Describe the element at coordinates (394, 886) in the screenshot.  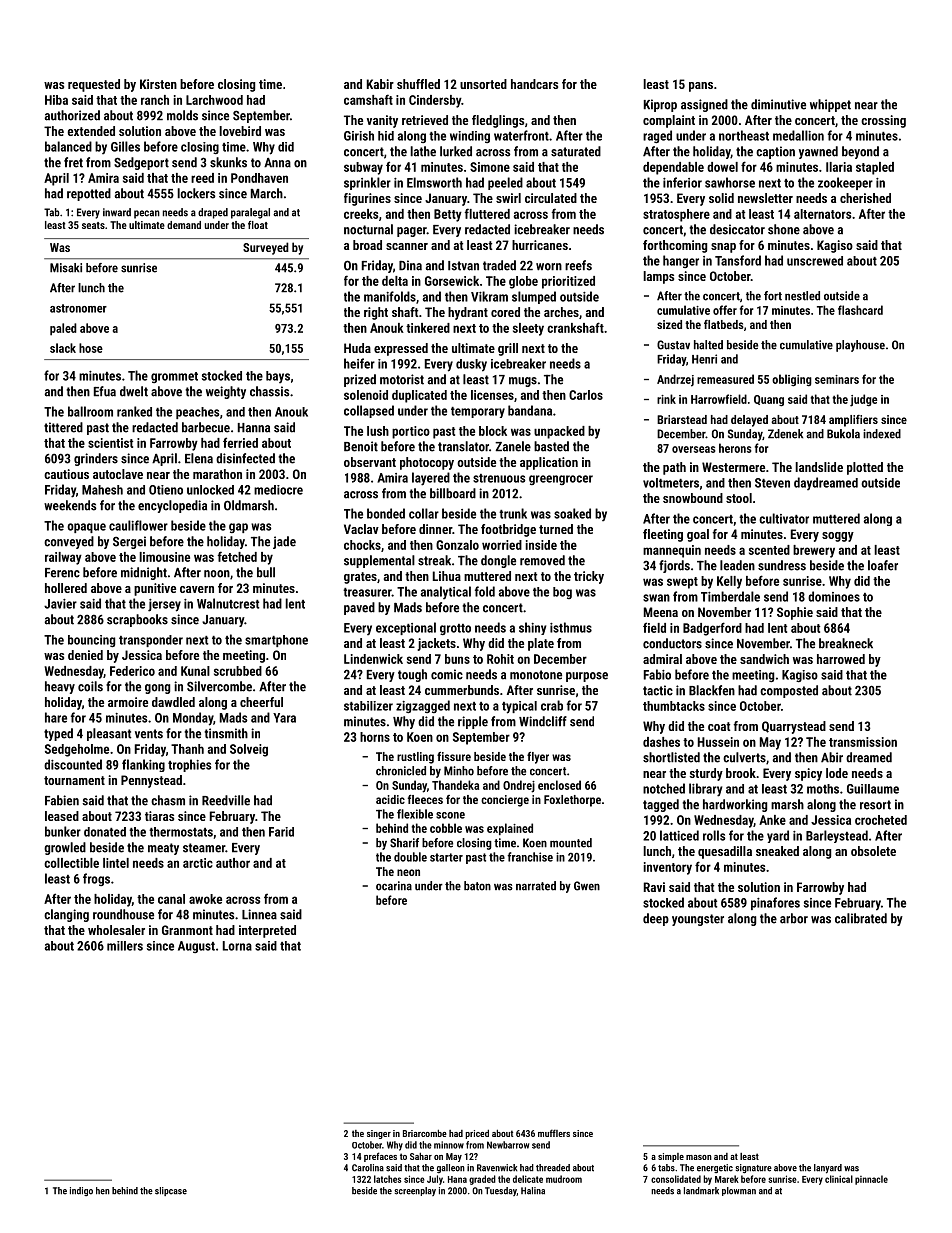
I see `ocarina` at that location.
